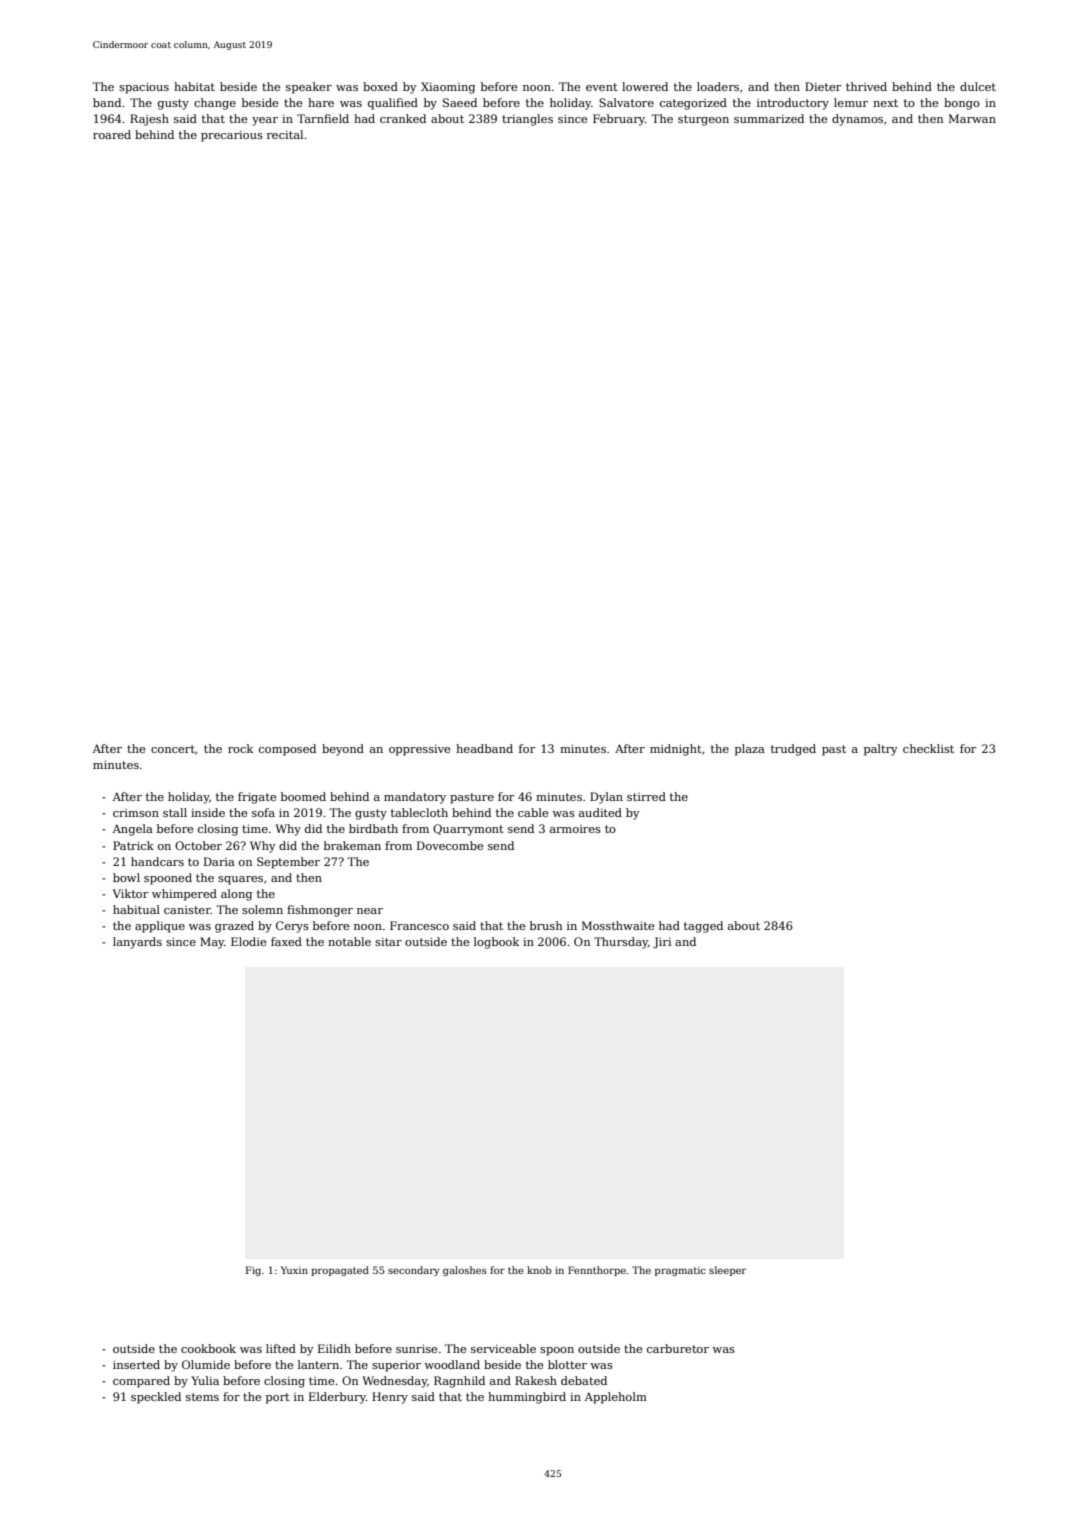 The width and height of the image is (1089, 1540). I want to click on oppressive, so click(419, 750).
